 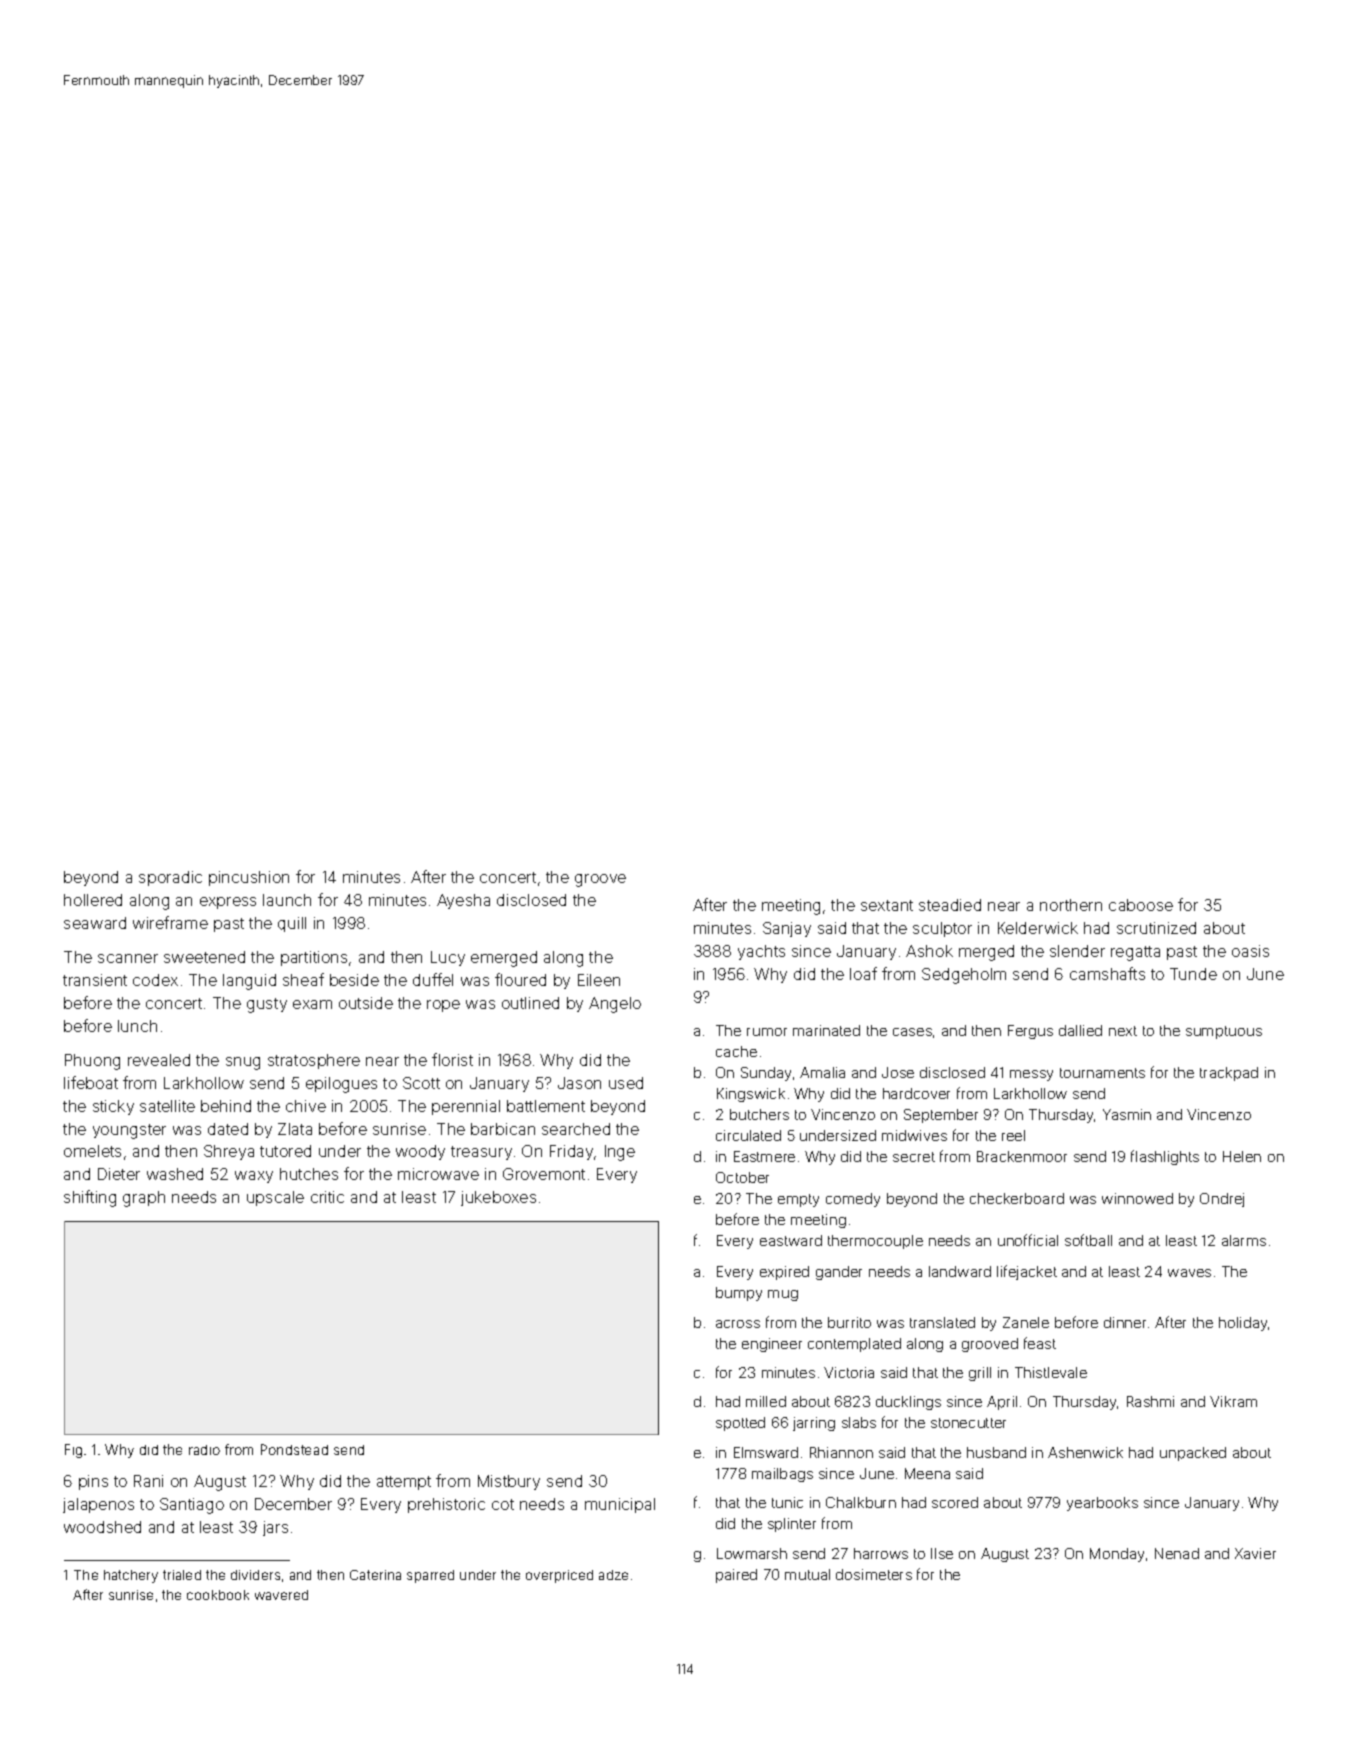 I want to click on Fig, so click(x=73, y=1451).
